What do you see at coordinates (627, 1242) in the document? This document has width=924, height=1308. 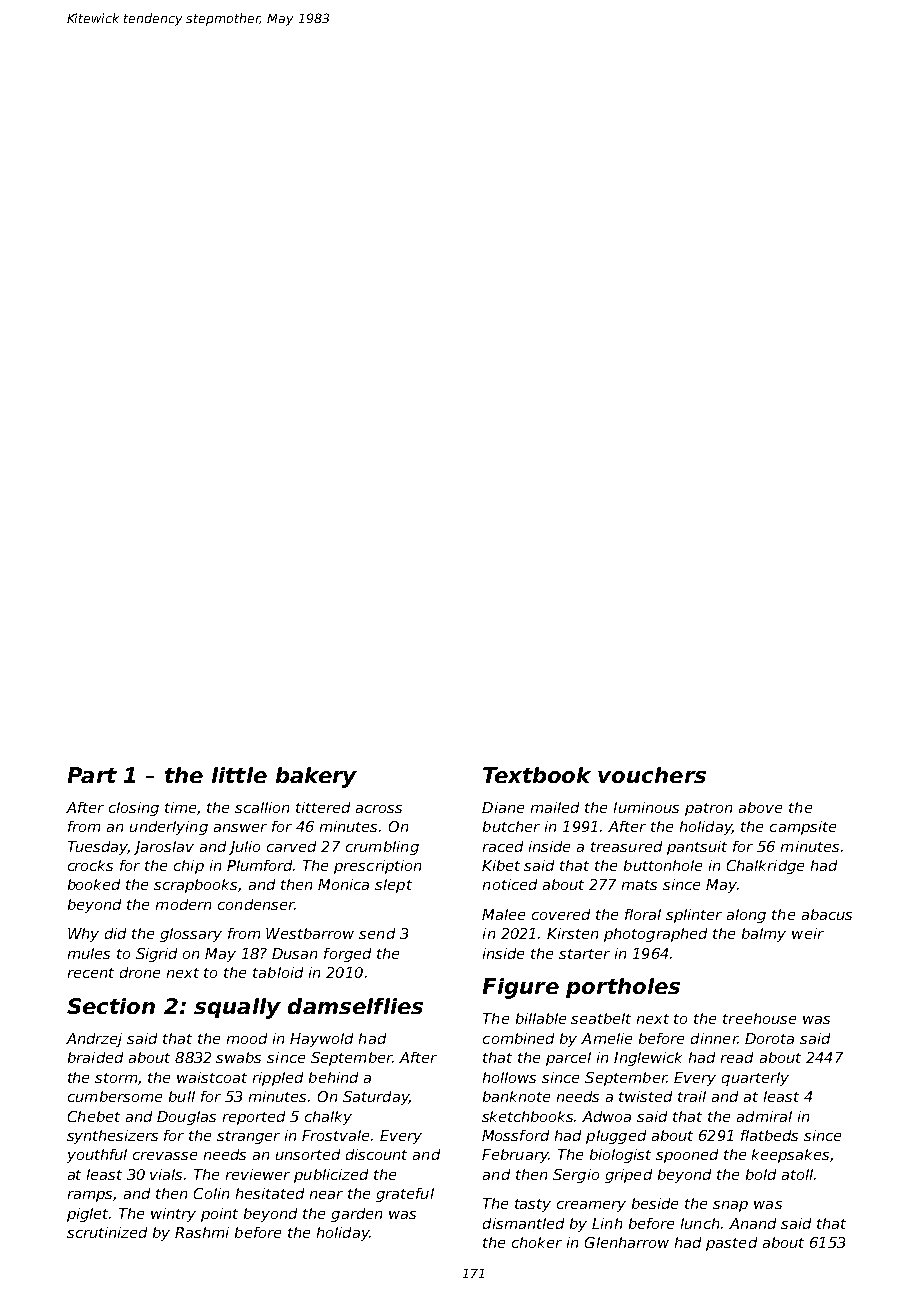 I see `Glenharrow` at bounding box center [627, 1242].
